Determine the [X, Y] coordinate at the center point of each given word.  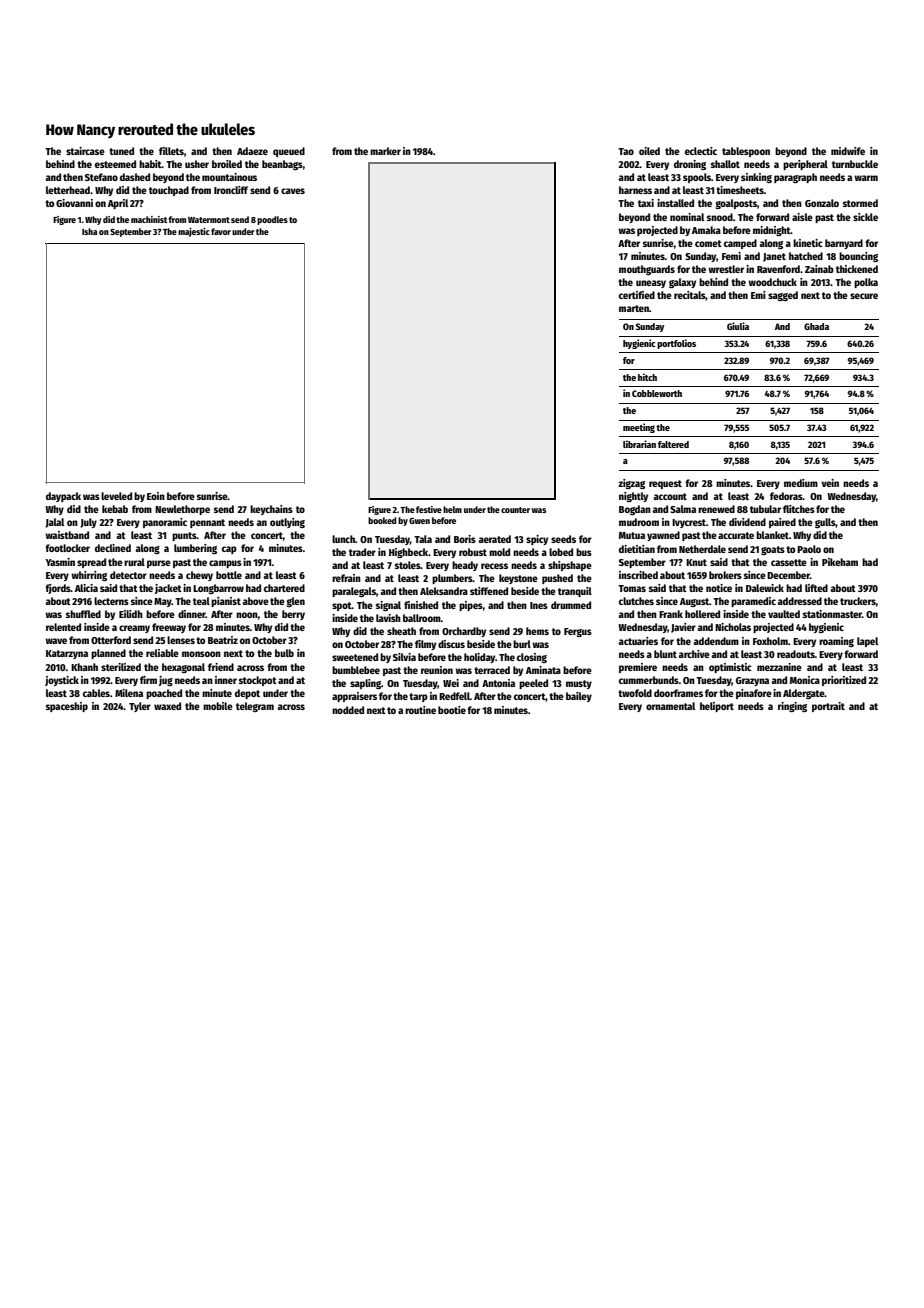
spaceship [67, 707]
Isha [89, 231]
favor [221, 231]
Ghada [816, 326]
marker [385, 151]
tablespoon [746, 152]
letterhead [68, 190]
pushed [557, 579]
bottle [229, 575]
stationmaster [832, 614]
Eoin [156, 496]
